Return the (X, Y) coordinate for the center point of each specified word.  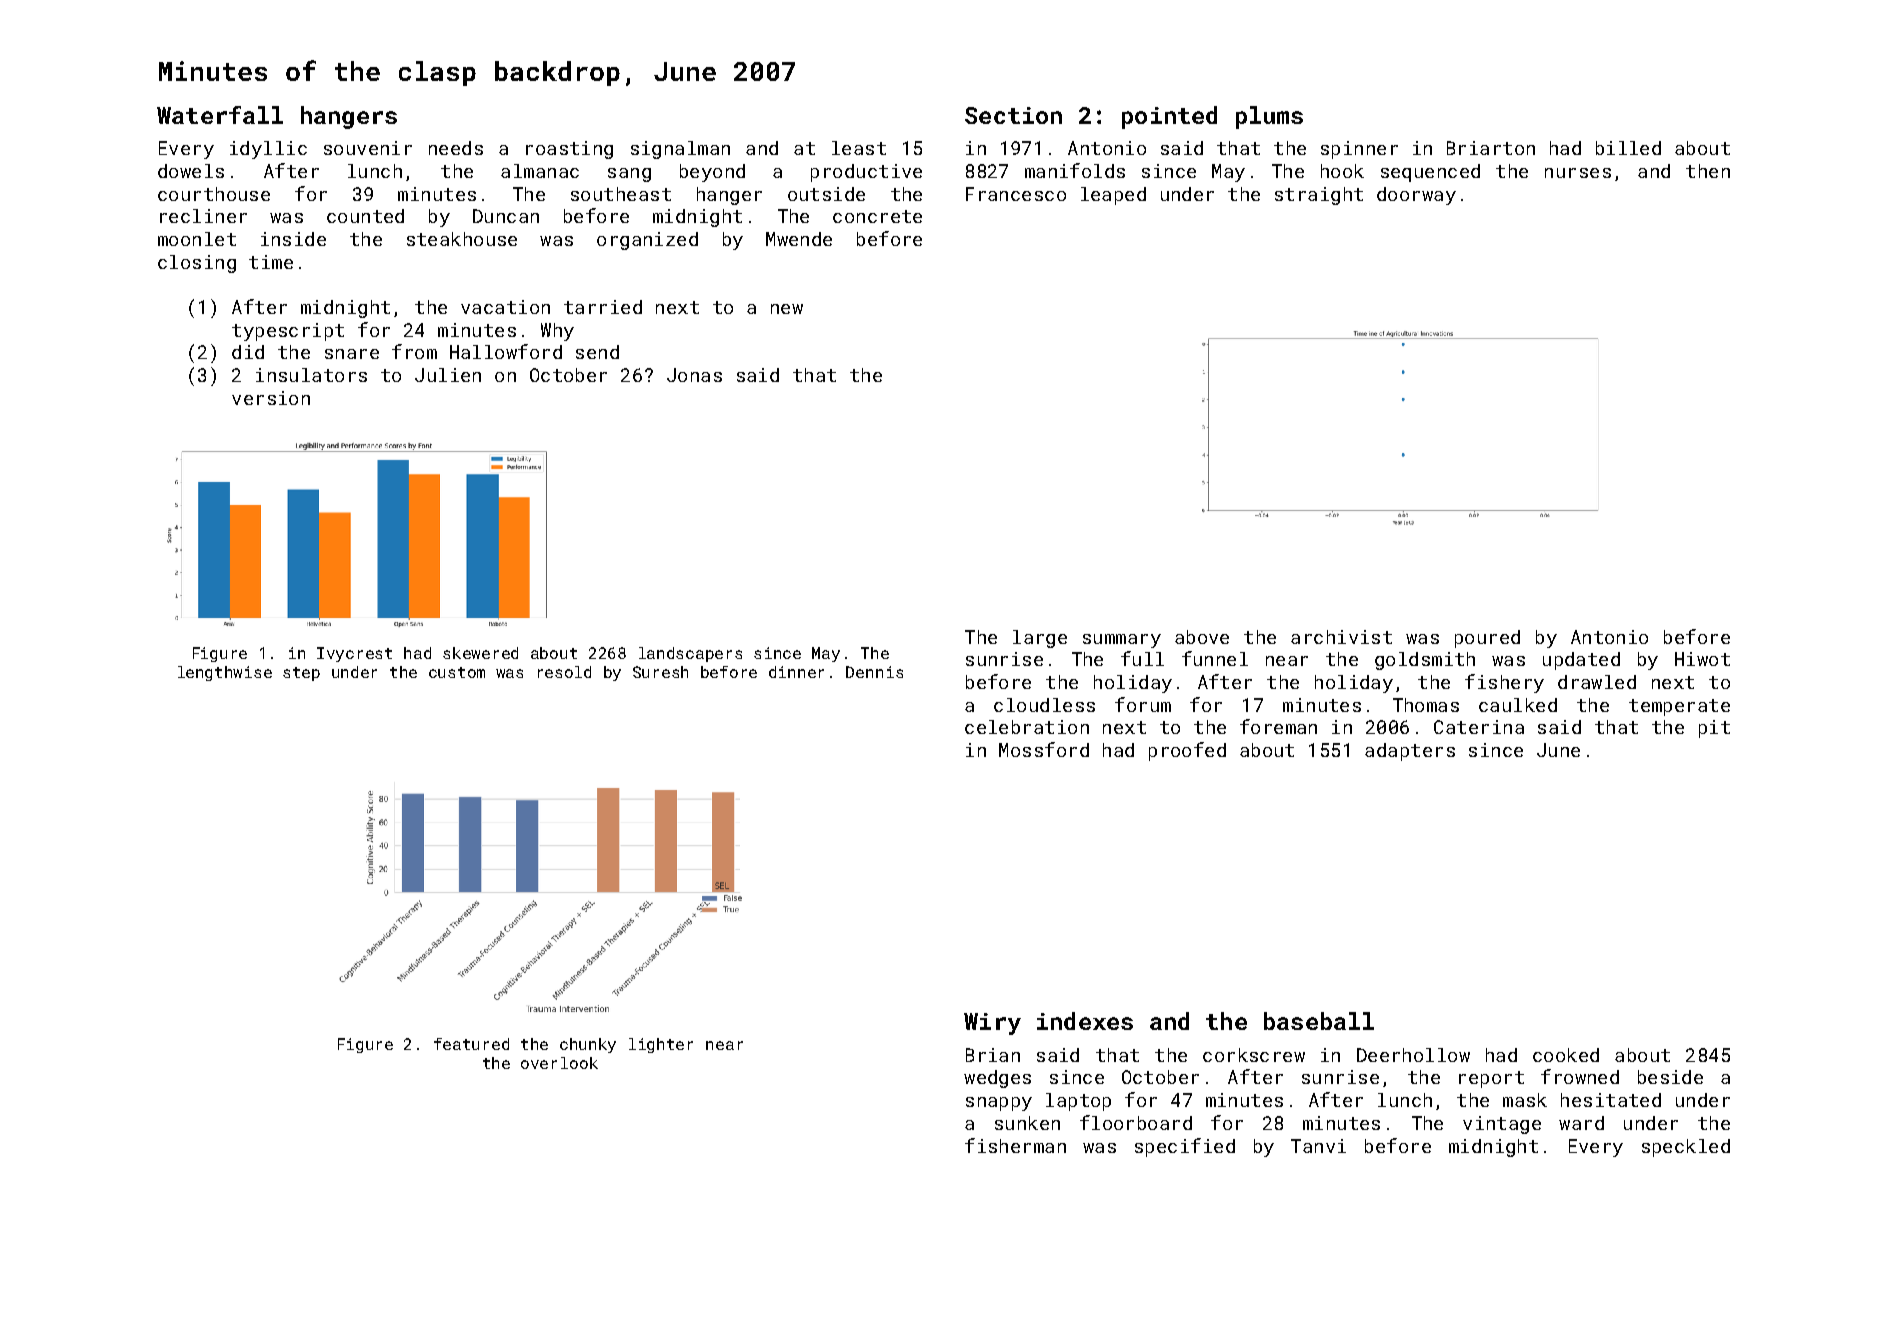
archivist (1341, 637)
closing (197, 264)
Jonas (694, 375)
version (271, 398)
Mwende (799, 239)
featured (471, 1044)
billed (1628, 148)
